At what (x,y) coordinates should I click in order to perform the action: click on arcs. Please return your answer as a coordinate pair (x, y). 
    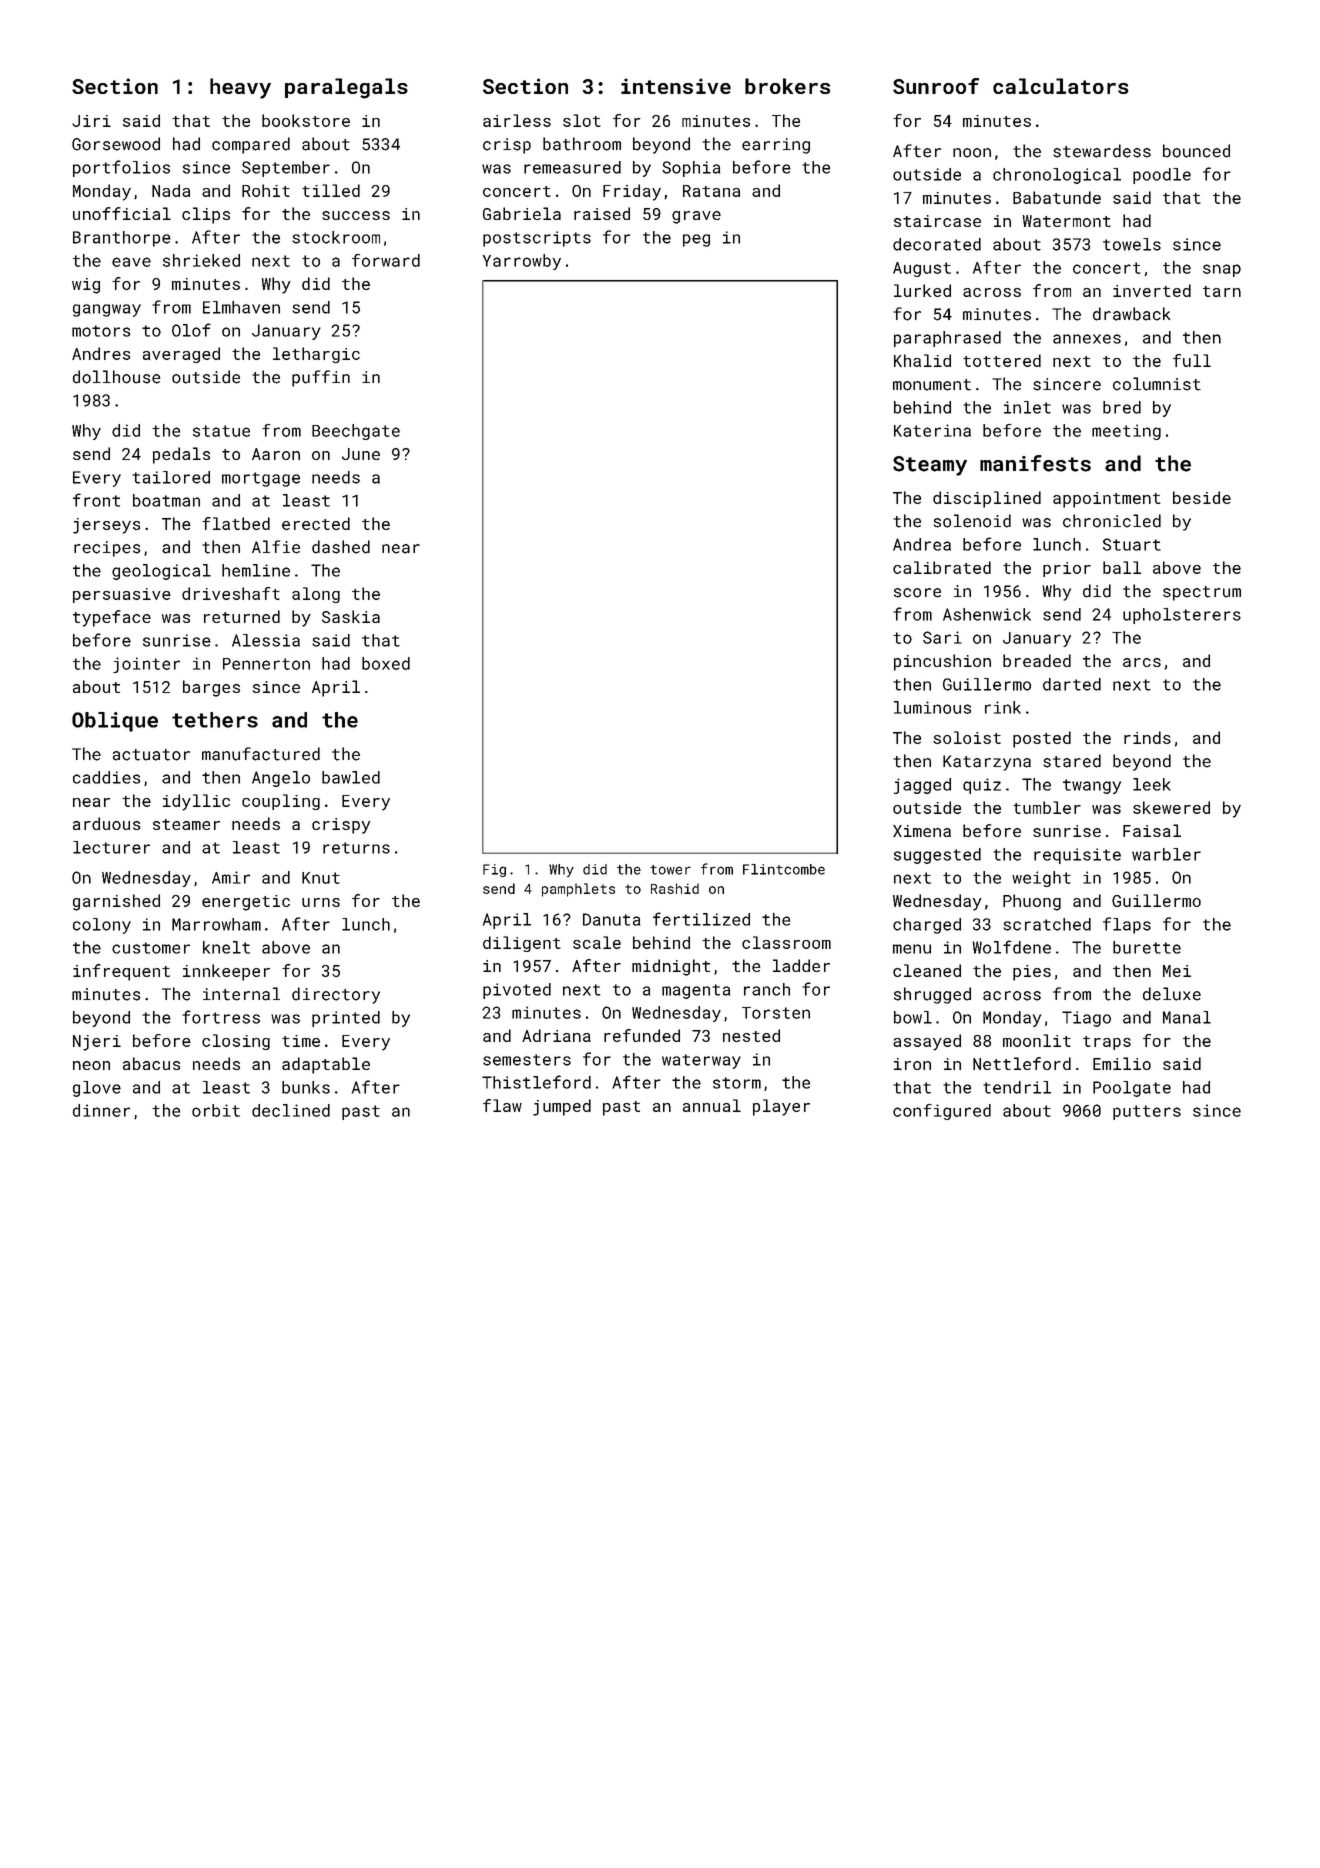
    Looking at the image, I should click on (1142, 662).
